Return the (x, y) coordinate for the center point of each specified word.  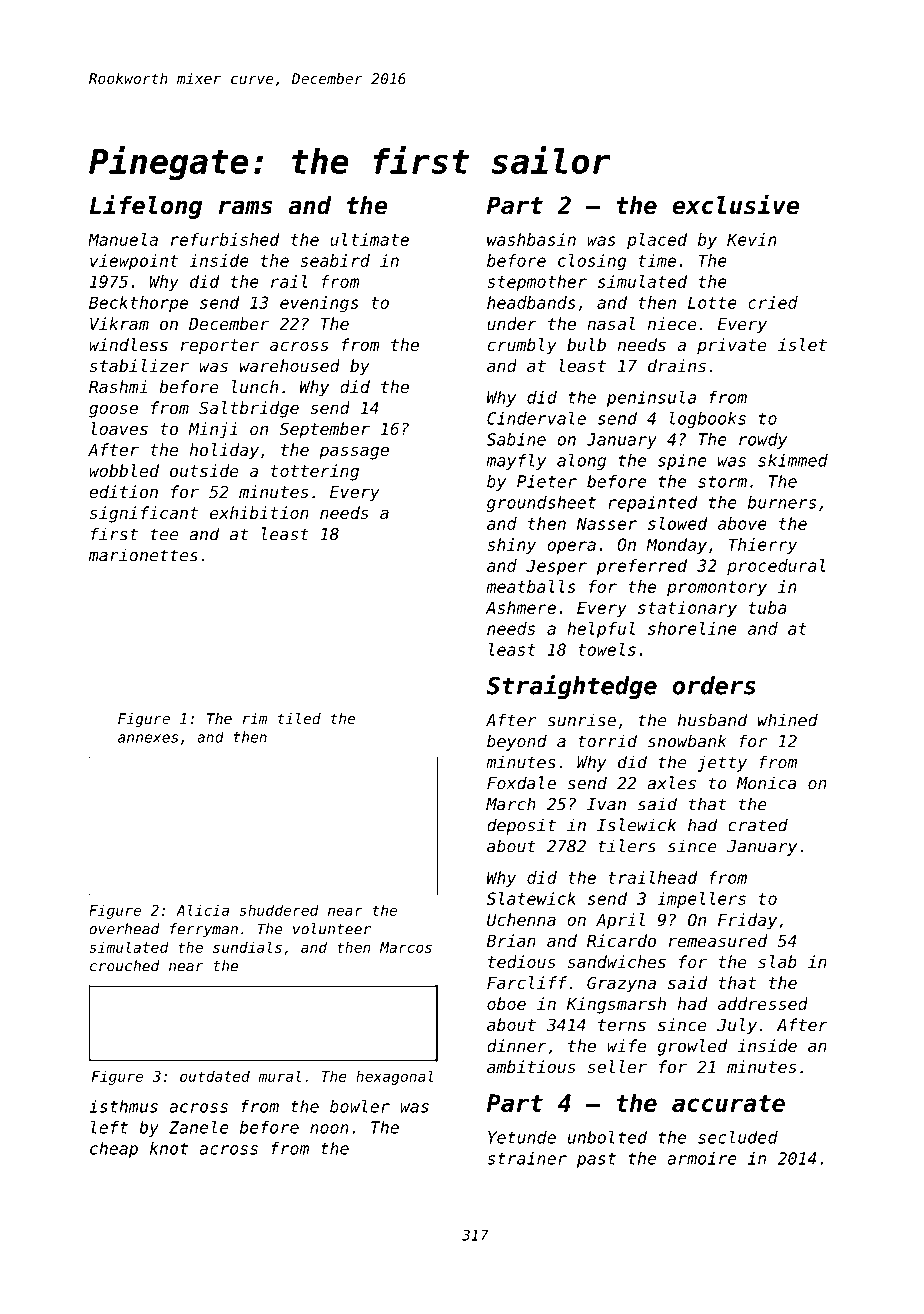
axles (671, 783)
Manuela (123, 239)
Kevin (751, 239)
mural (280, 1076)
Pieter (547, 481)
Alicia (202, 910)
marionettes (143, 555)
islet (802, 344)
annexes (148, 738)
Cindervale (536, 418)
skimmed (793, 460)
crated (758, 825)
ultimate (369, 239)
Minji (213, 430)
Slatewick (531, 898)
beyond (517, 742)
